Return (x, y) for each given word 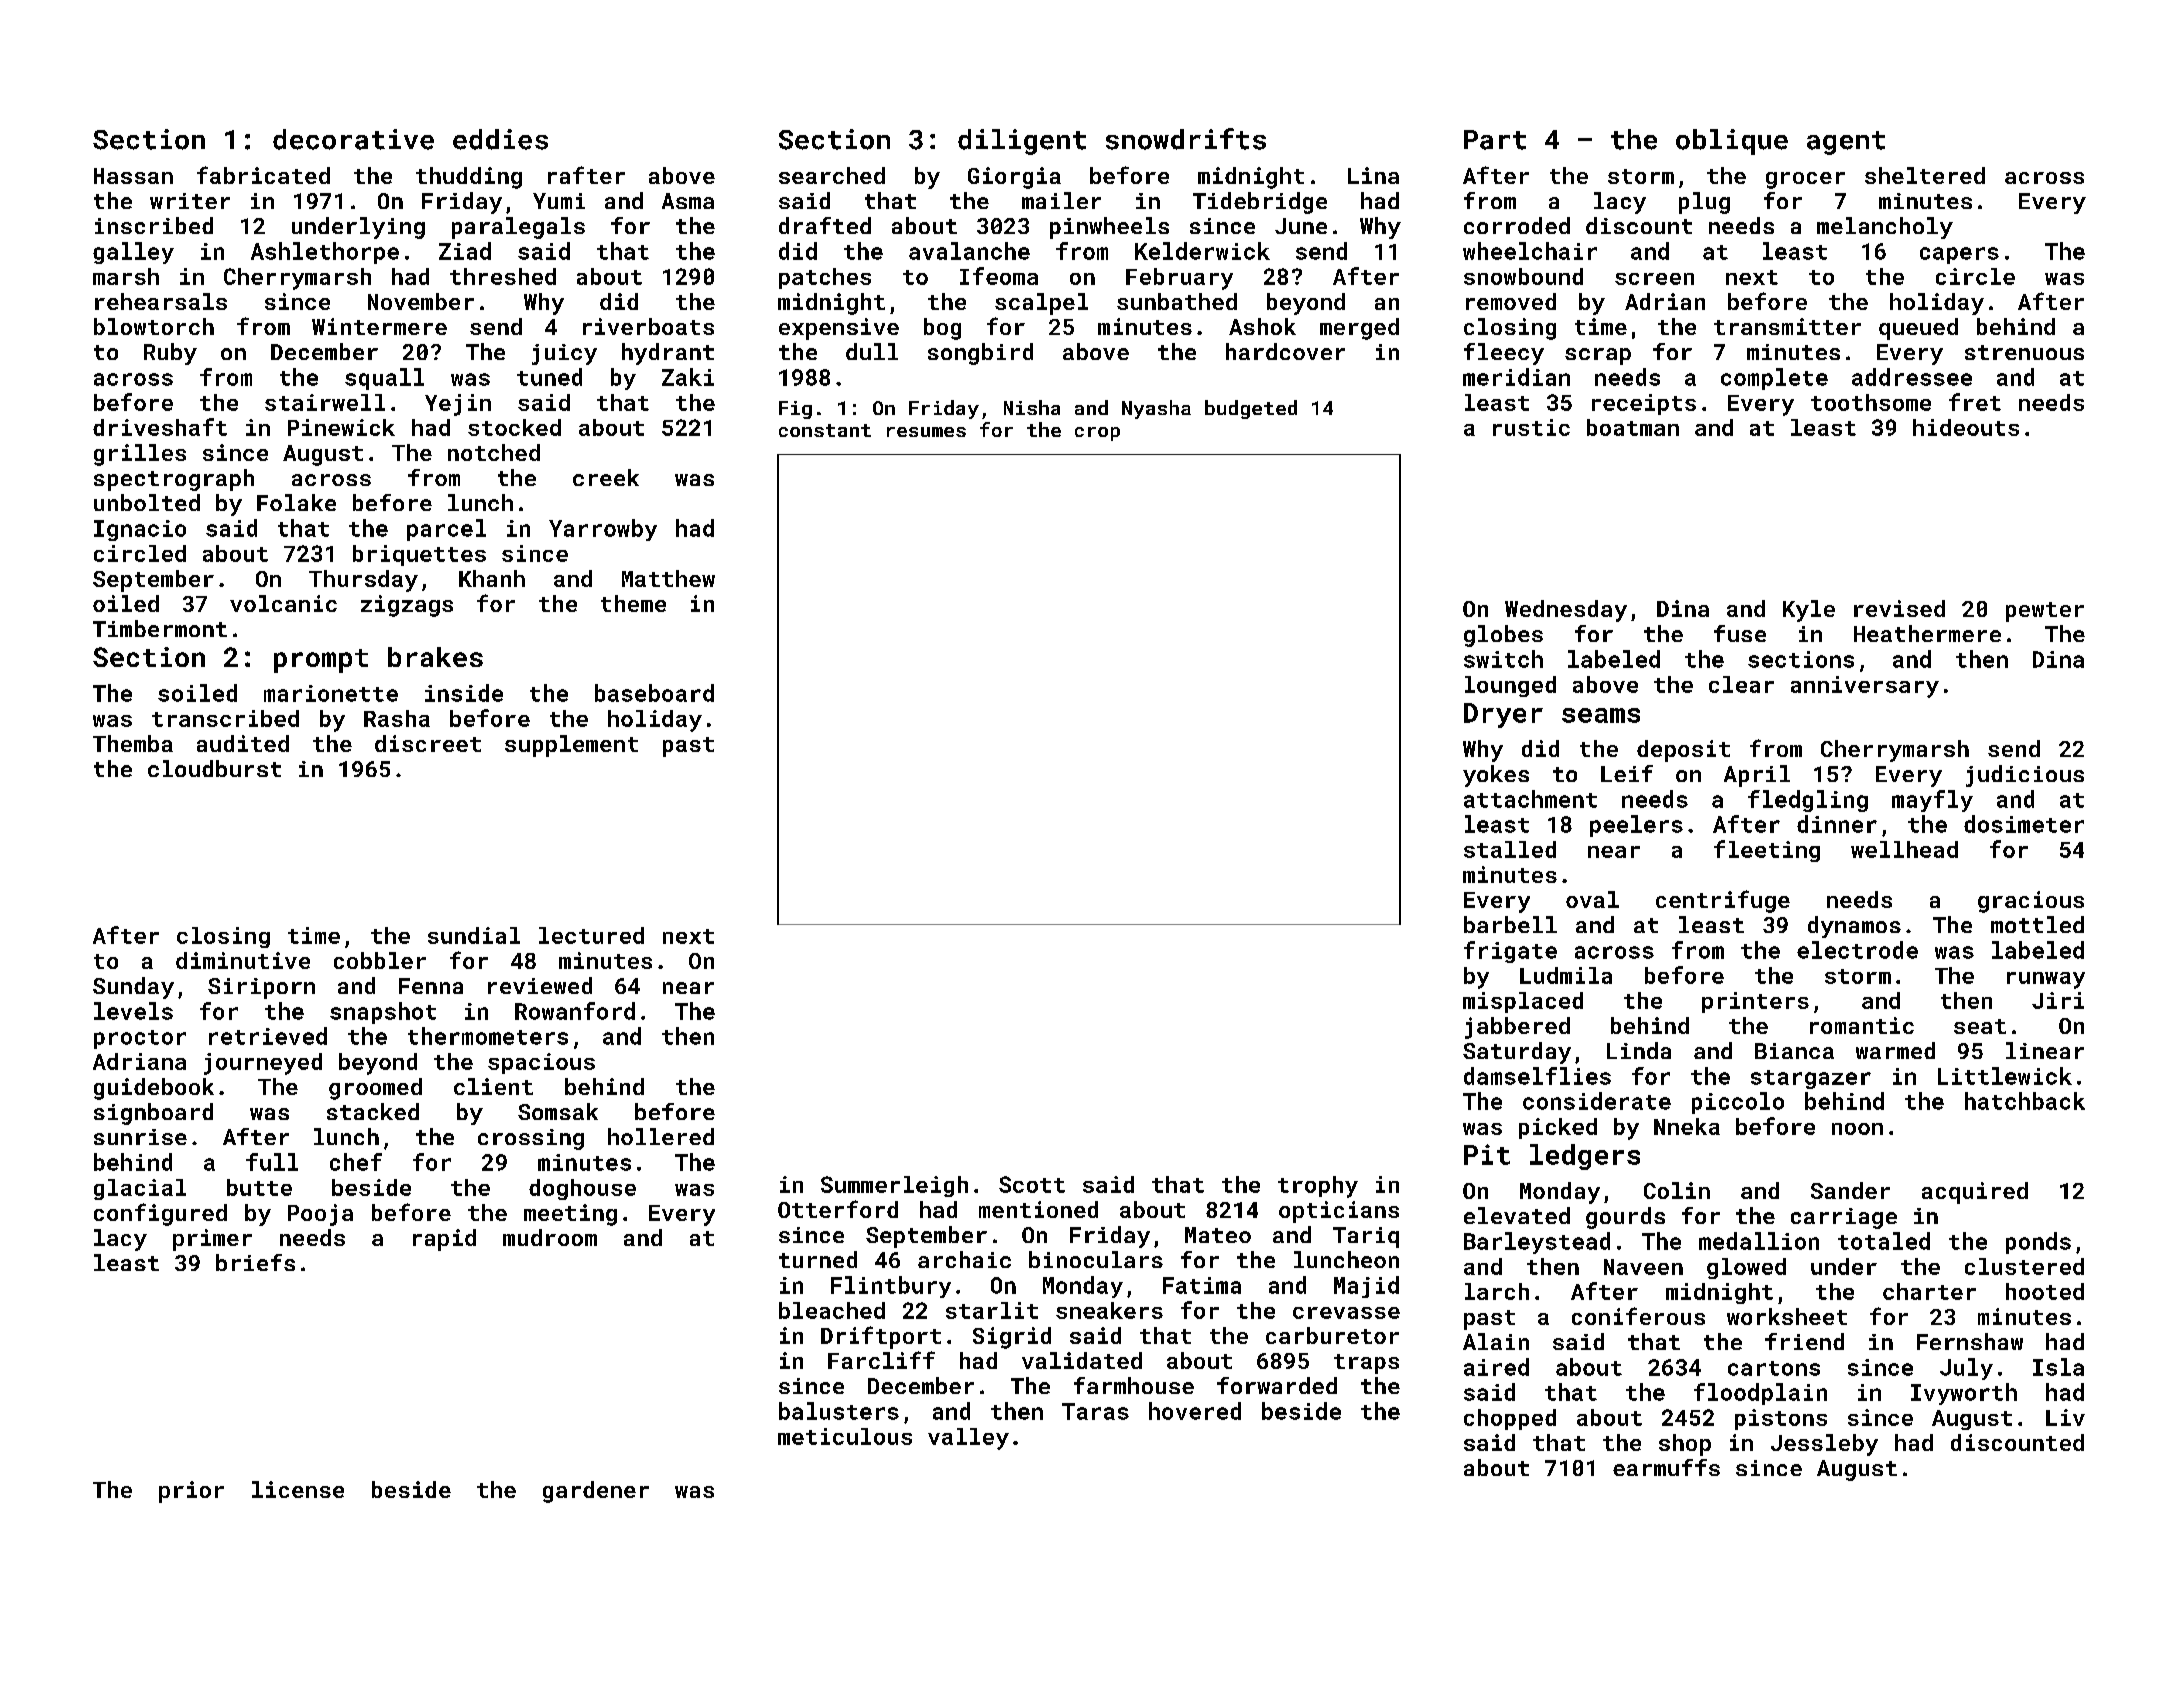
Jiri (2058, 1000)
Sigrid (1012, 1338)
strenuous (2024, 352)
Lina (1373, 175)
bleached (832, 1310)
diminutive (243, 960)
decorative (353, 139)
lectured (591, 935)
